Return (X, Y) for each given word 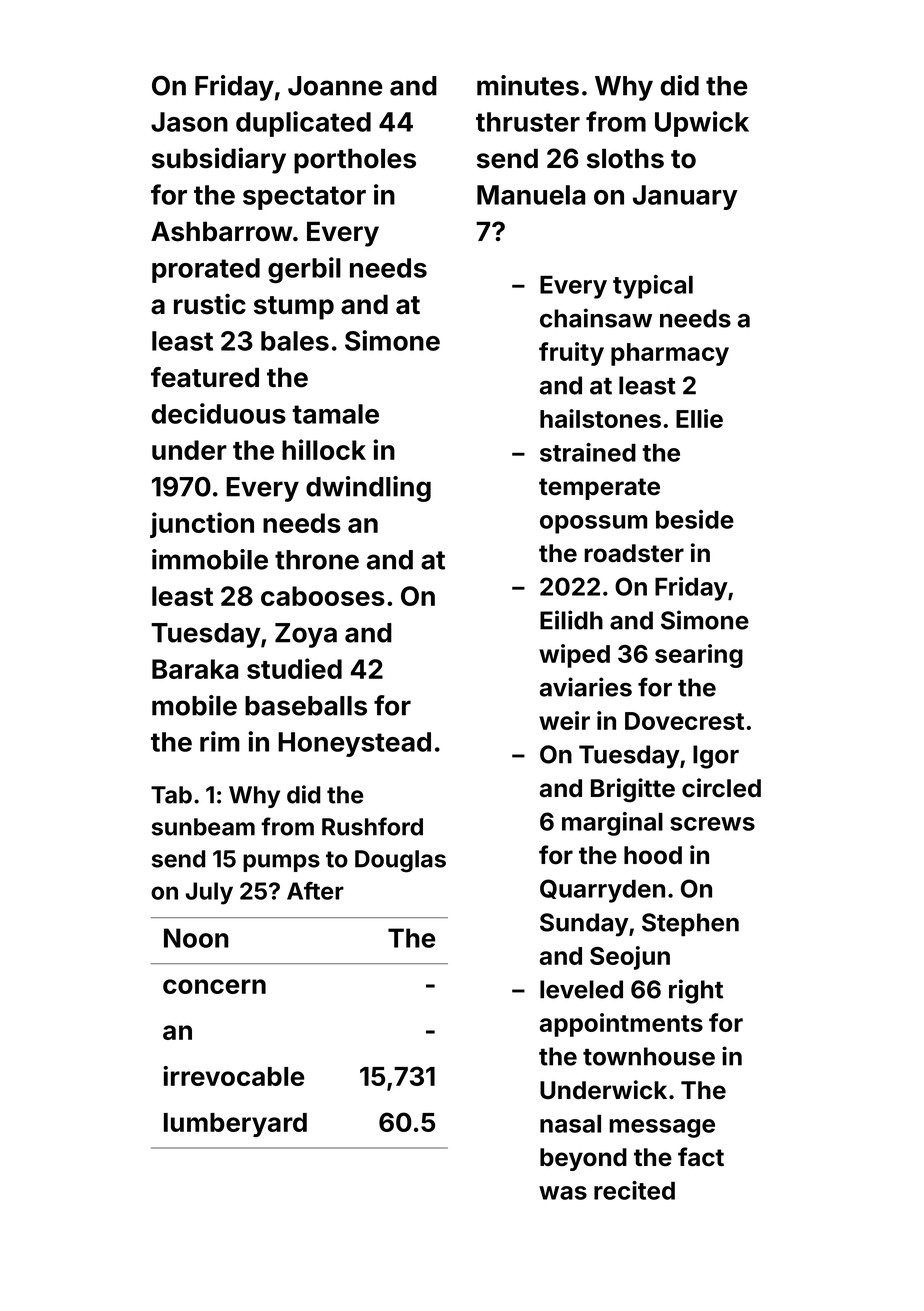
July (209, 893)
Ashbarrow (222, 231)
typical (653, 287)
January (685, 197)
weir (564, 720)
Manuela (531, 195)
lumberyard (235, 1125)
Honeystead (354, 744)
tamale (335, 414)
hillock (324, 449)
